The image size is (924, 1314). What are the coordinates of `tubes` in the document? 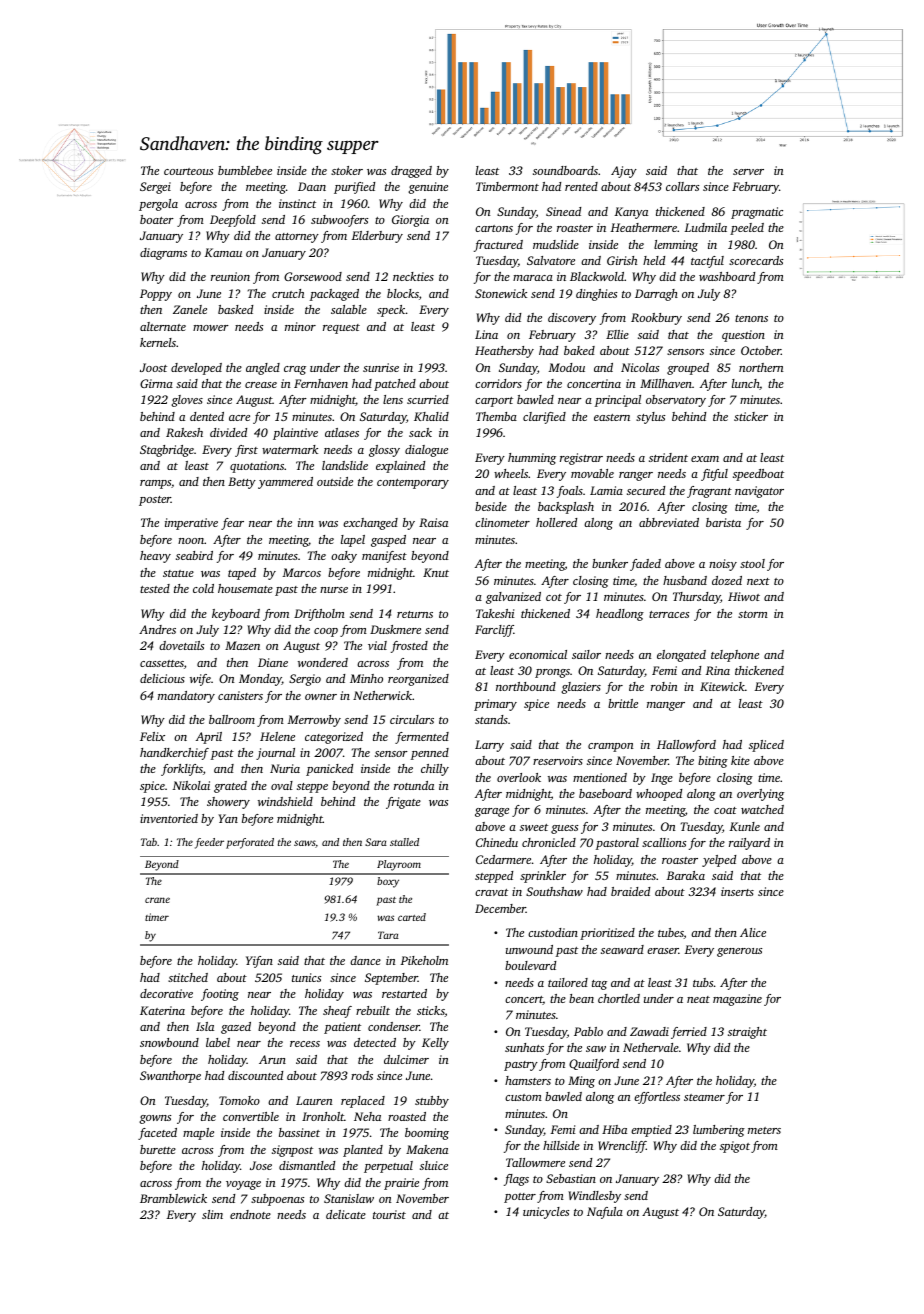 It's located at (671, 933).
